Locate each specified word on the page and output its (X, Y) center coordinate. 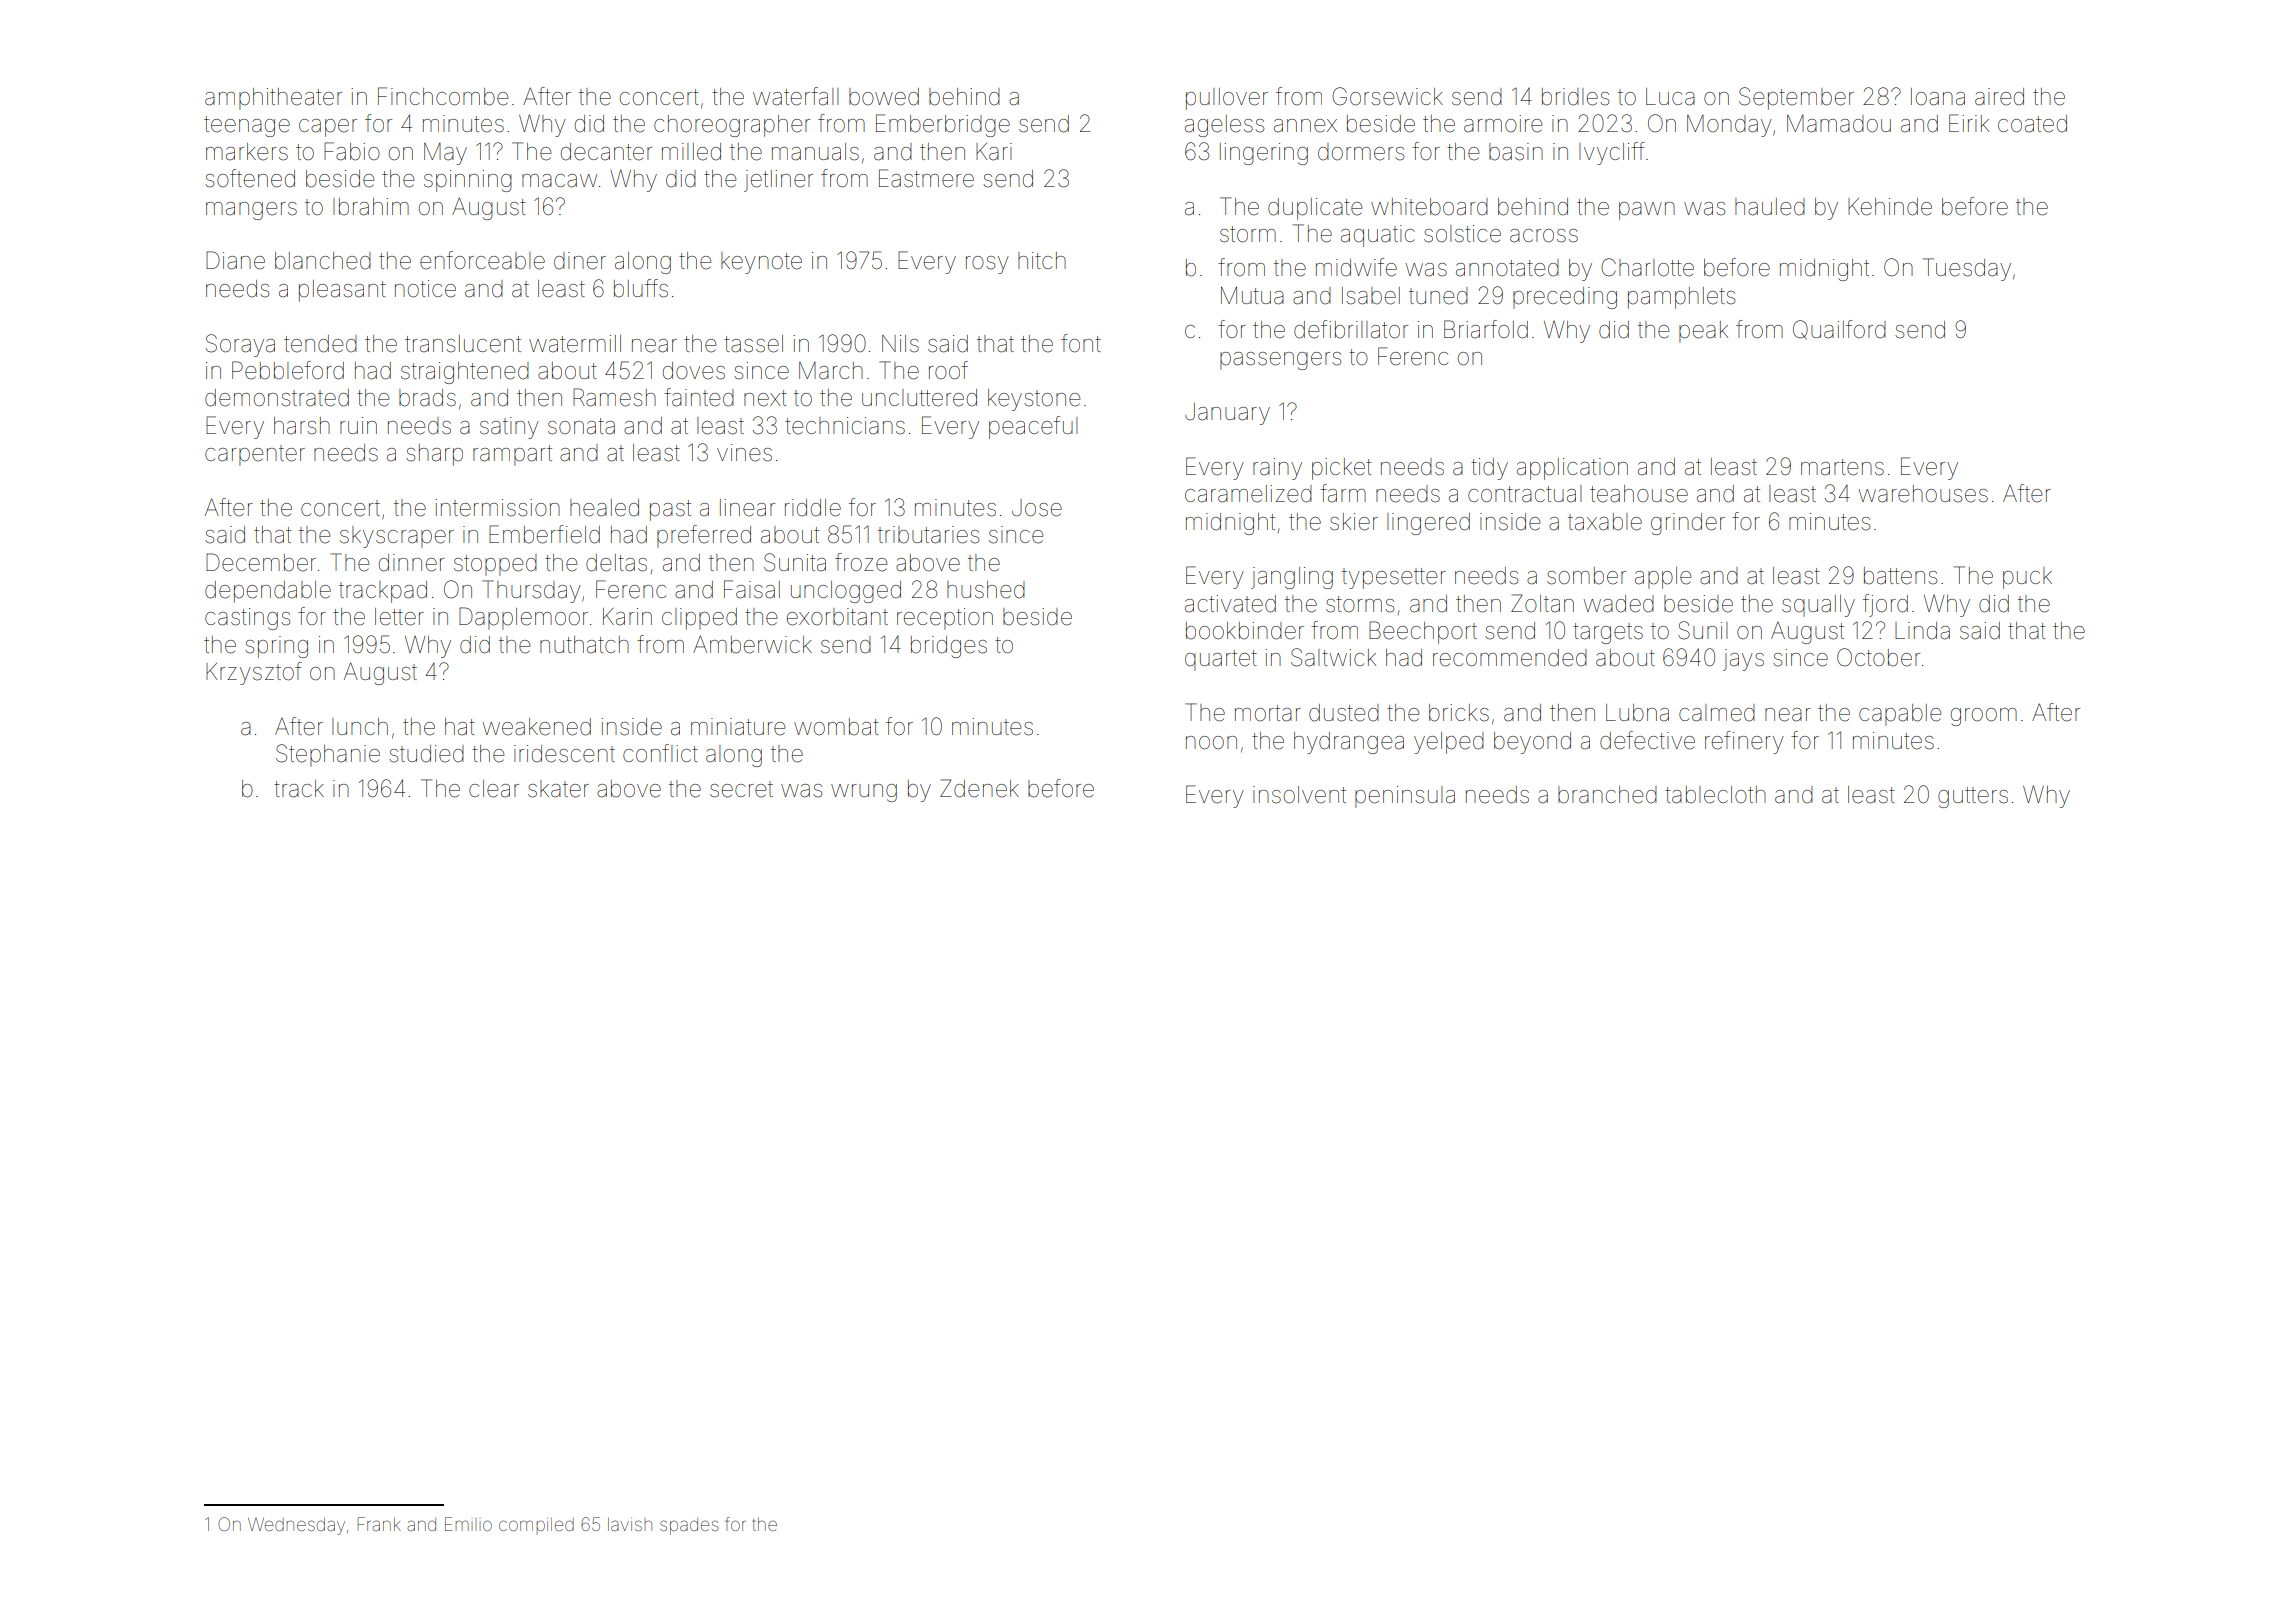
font (1081, 343)
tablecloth (1715, 795)
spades (689, 1526)
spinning (468, 181)
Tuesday (1967, 269)
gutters (1973, 797)
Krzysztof (254, 673)
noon (1211, 743)
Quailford (1839, 330)
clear (494, 789)
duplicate (1315, 209)
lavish (630, 1524)
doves (694, 371)
